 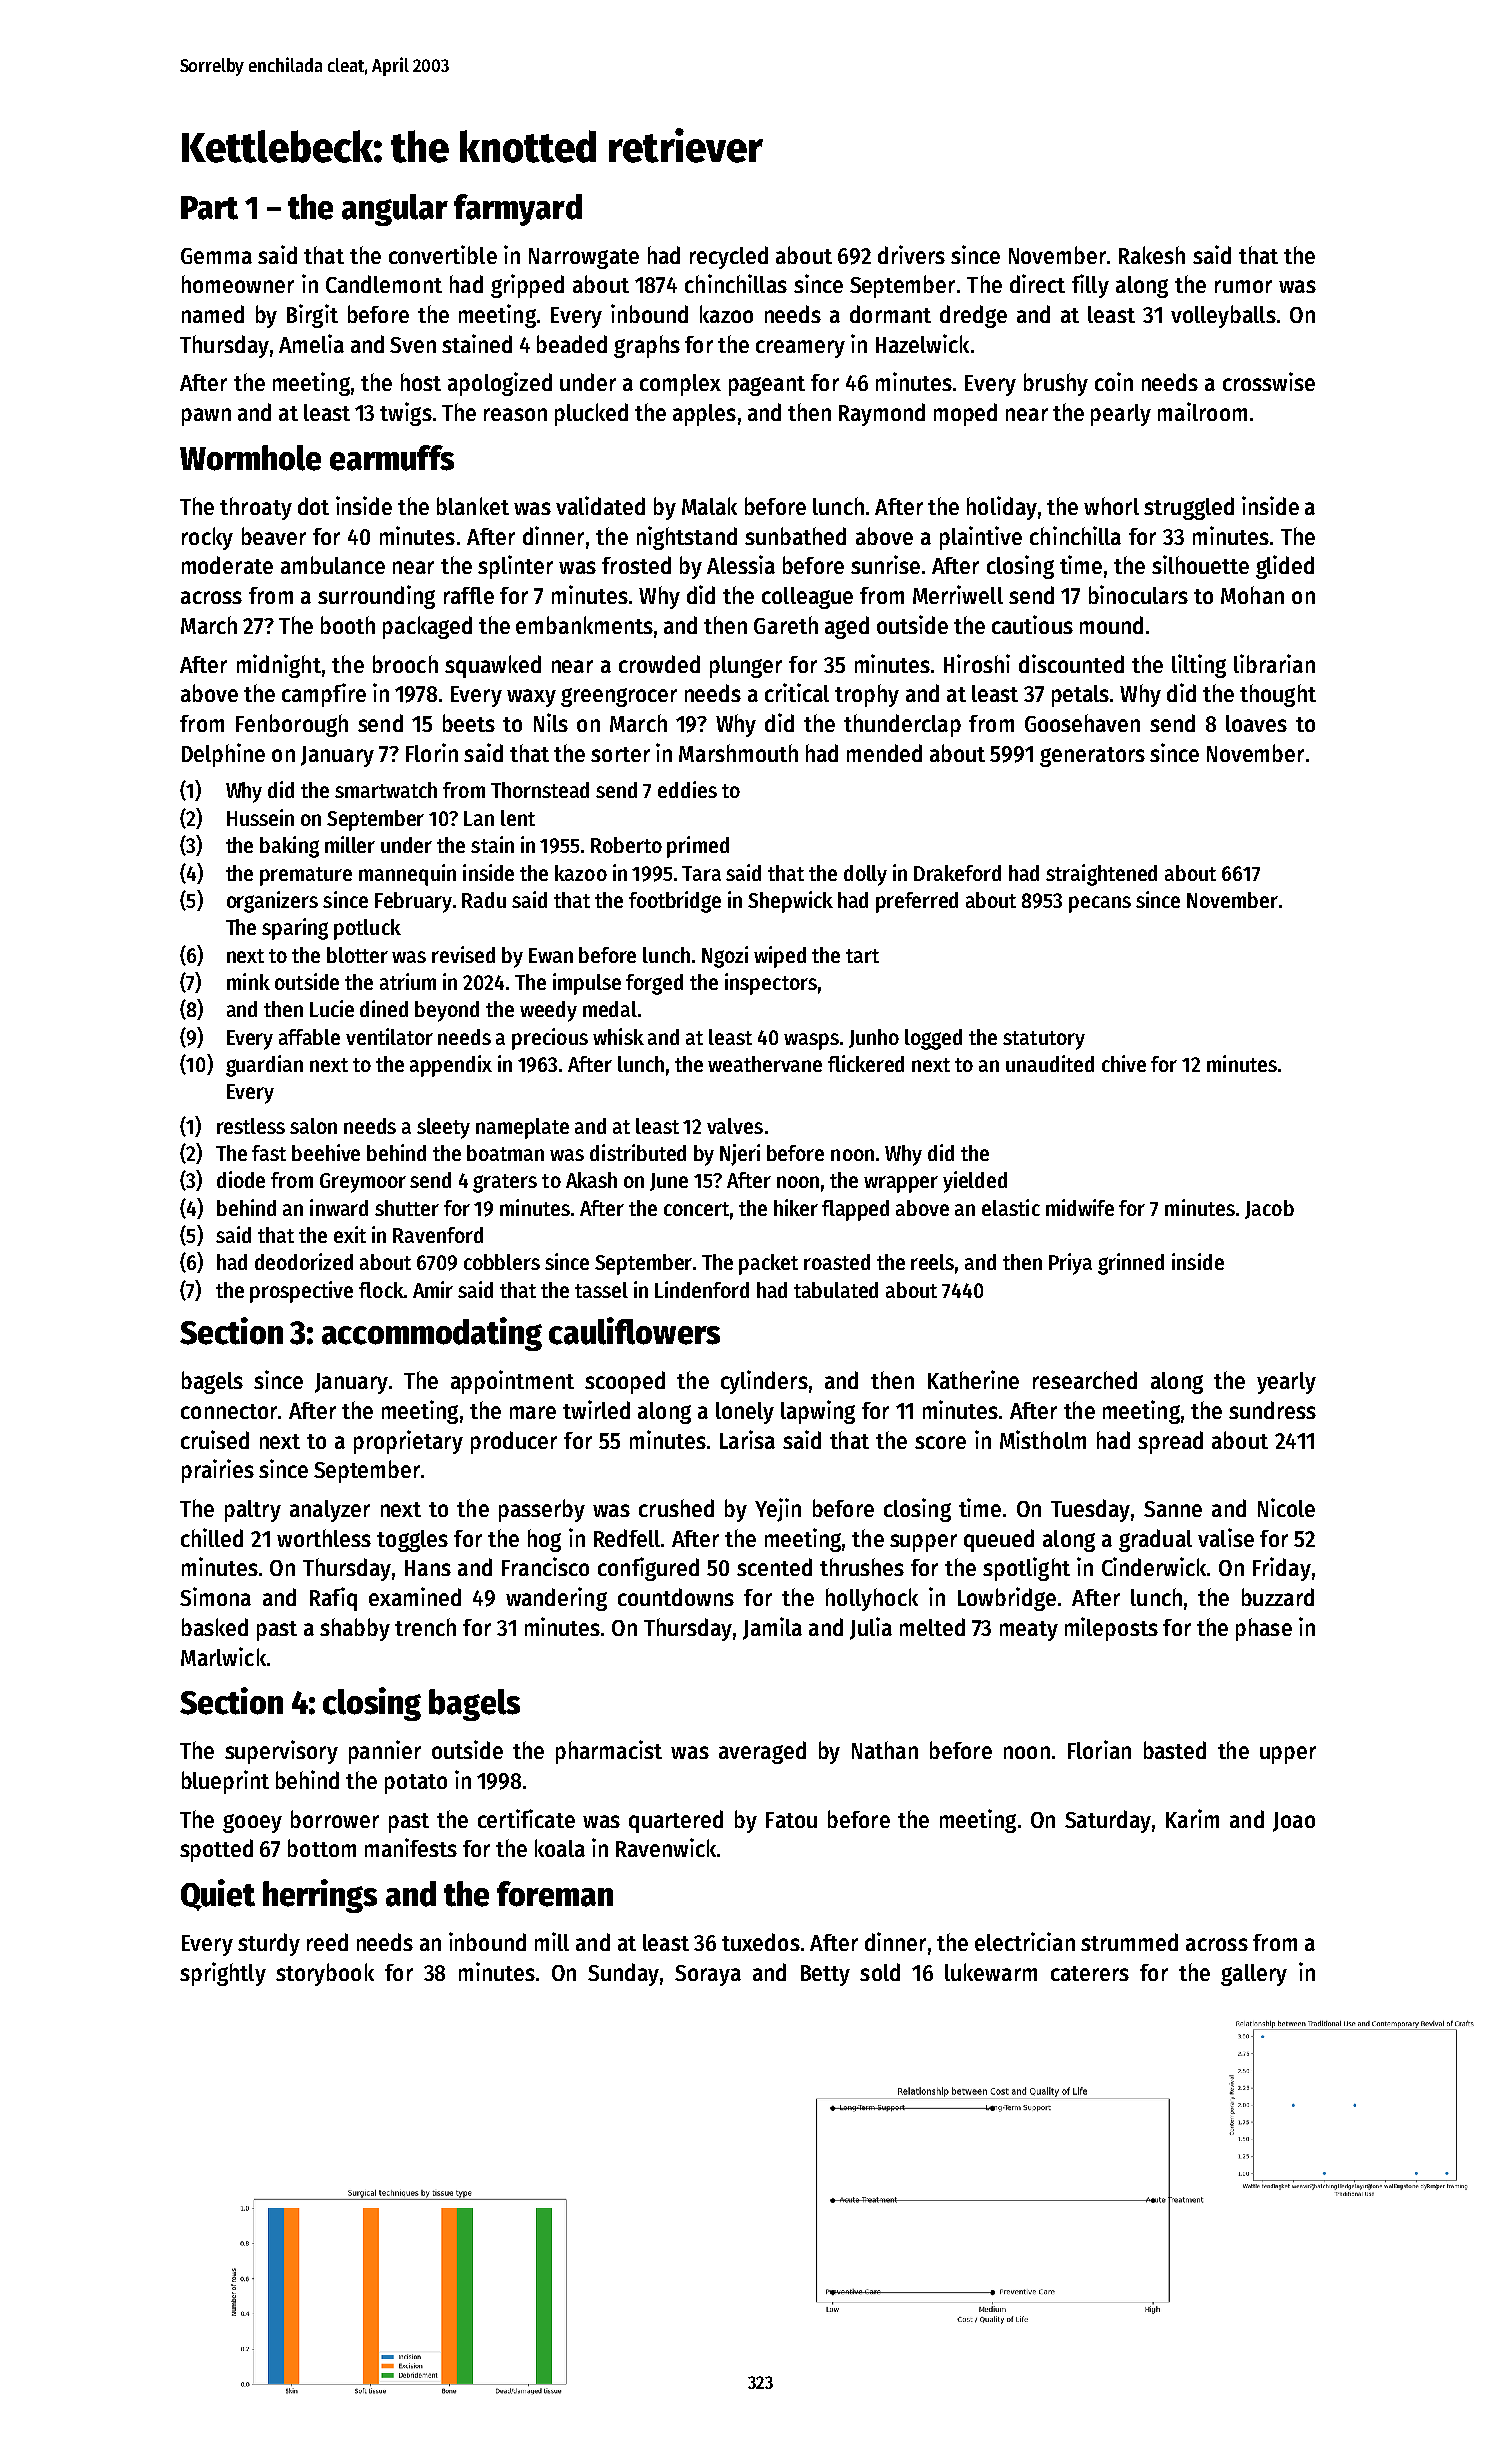 I want to click on binoculars, so click(x=1138, y=594).
